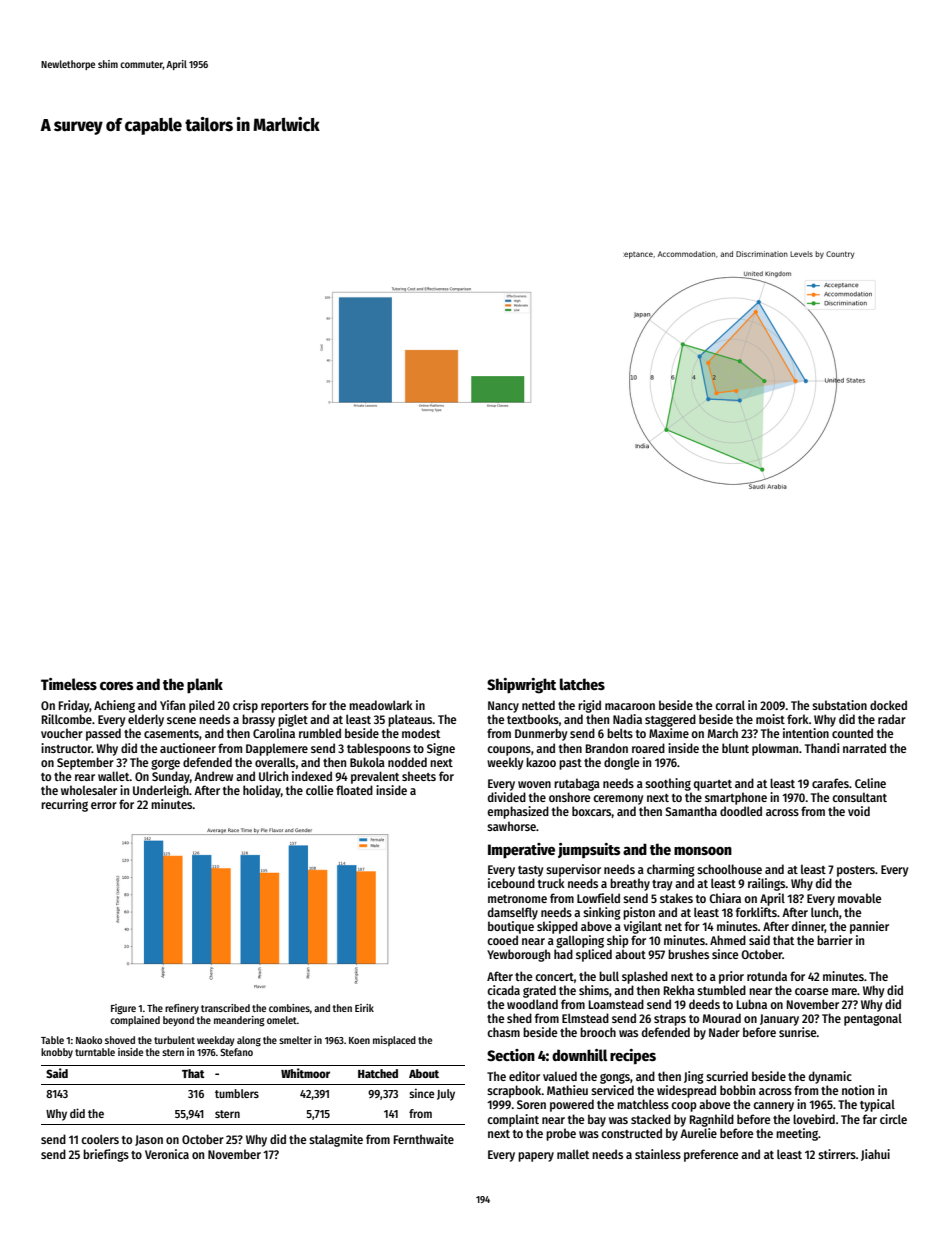 The width and height of the page is (952, 1233). What do you see at coordinates (364, 1008) in the page?
I see `Eirik` at bounding box center [364, 1008].
